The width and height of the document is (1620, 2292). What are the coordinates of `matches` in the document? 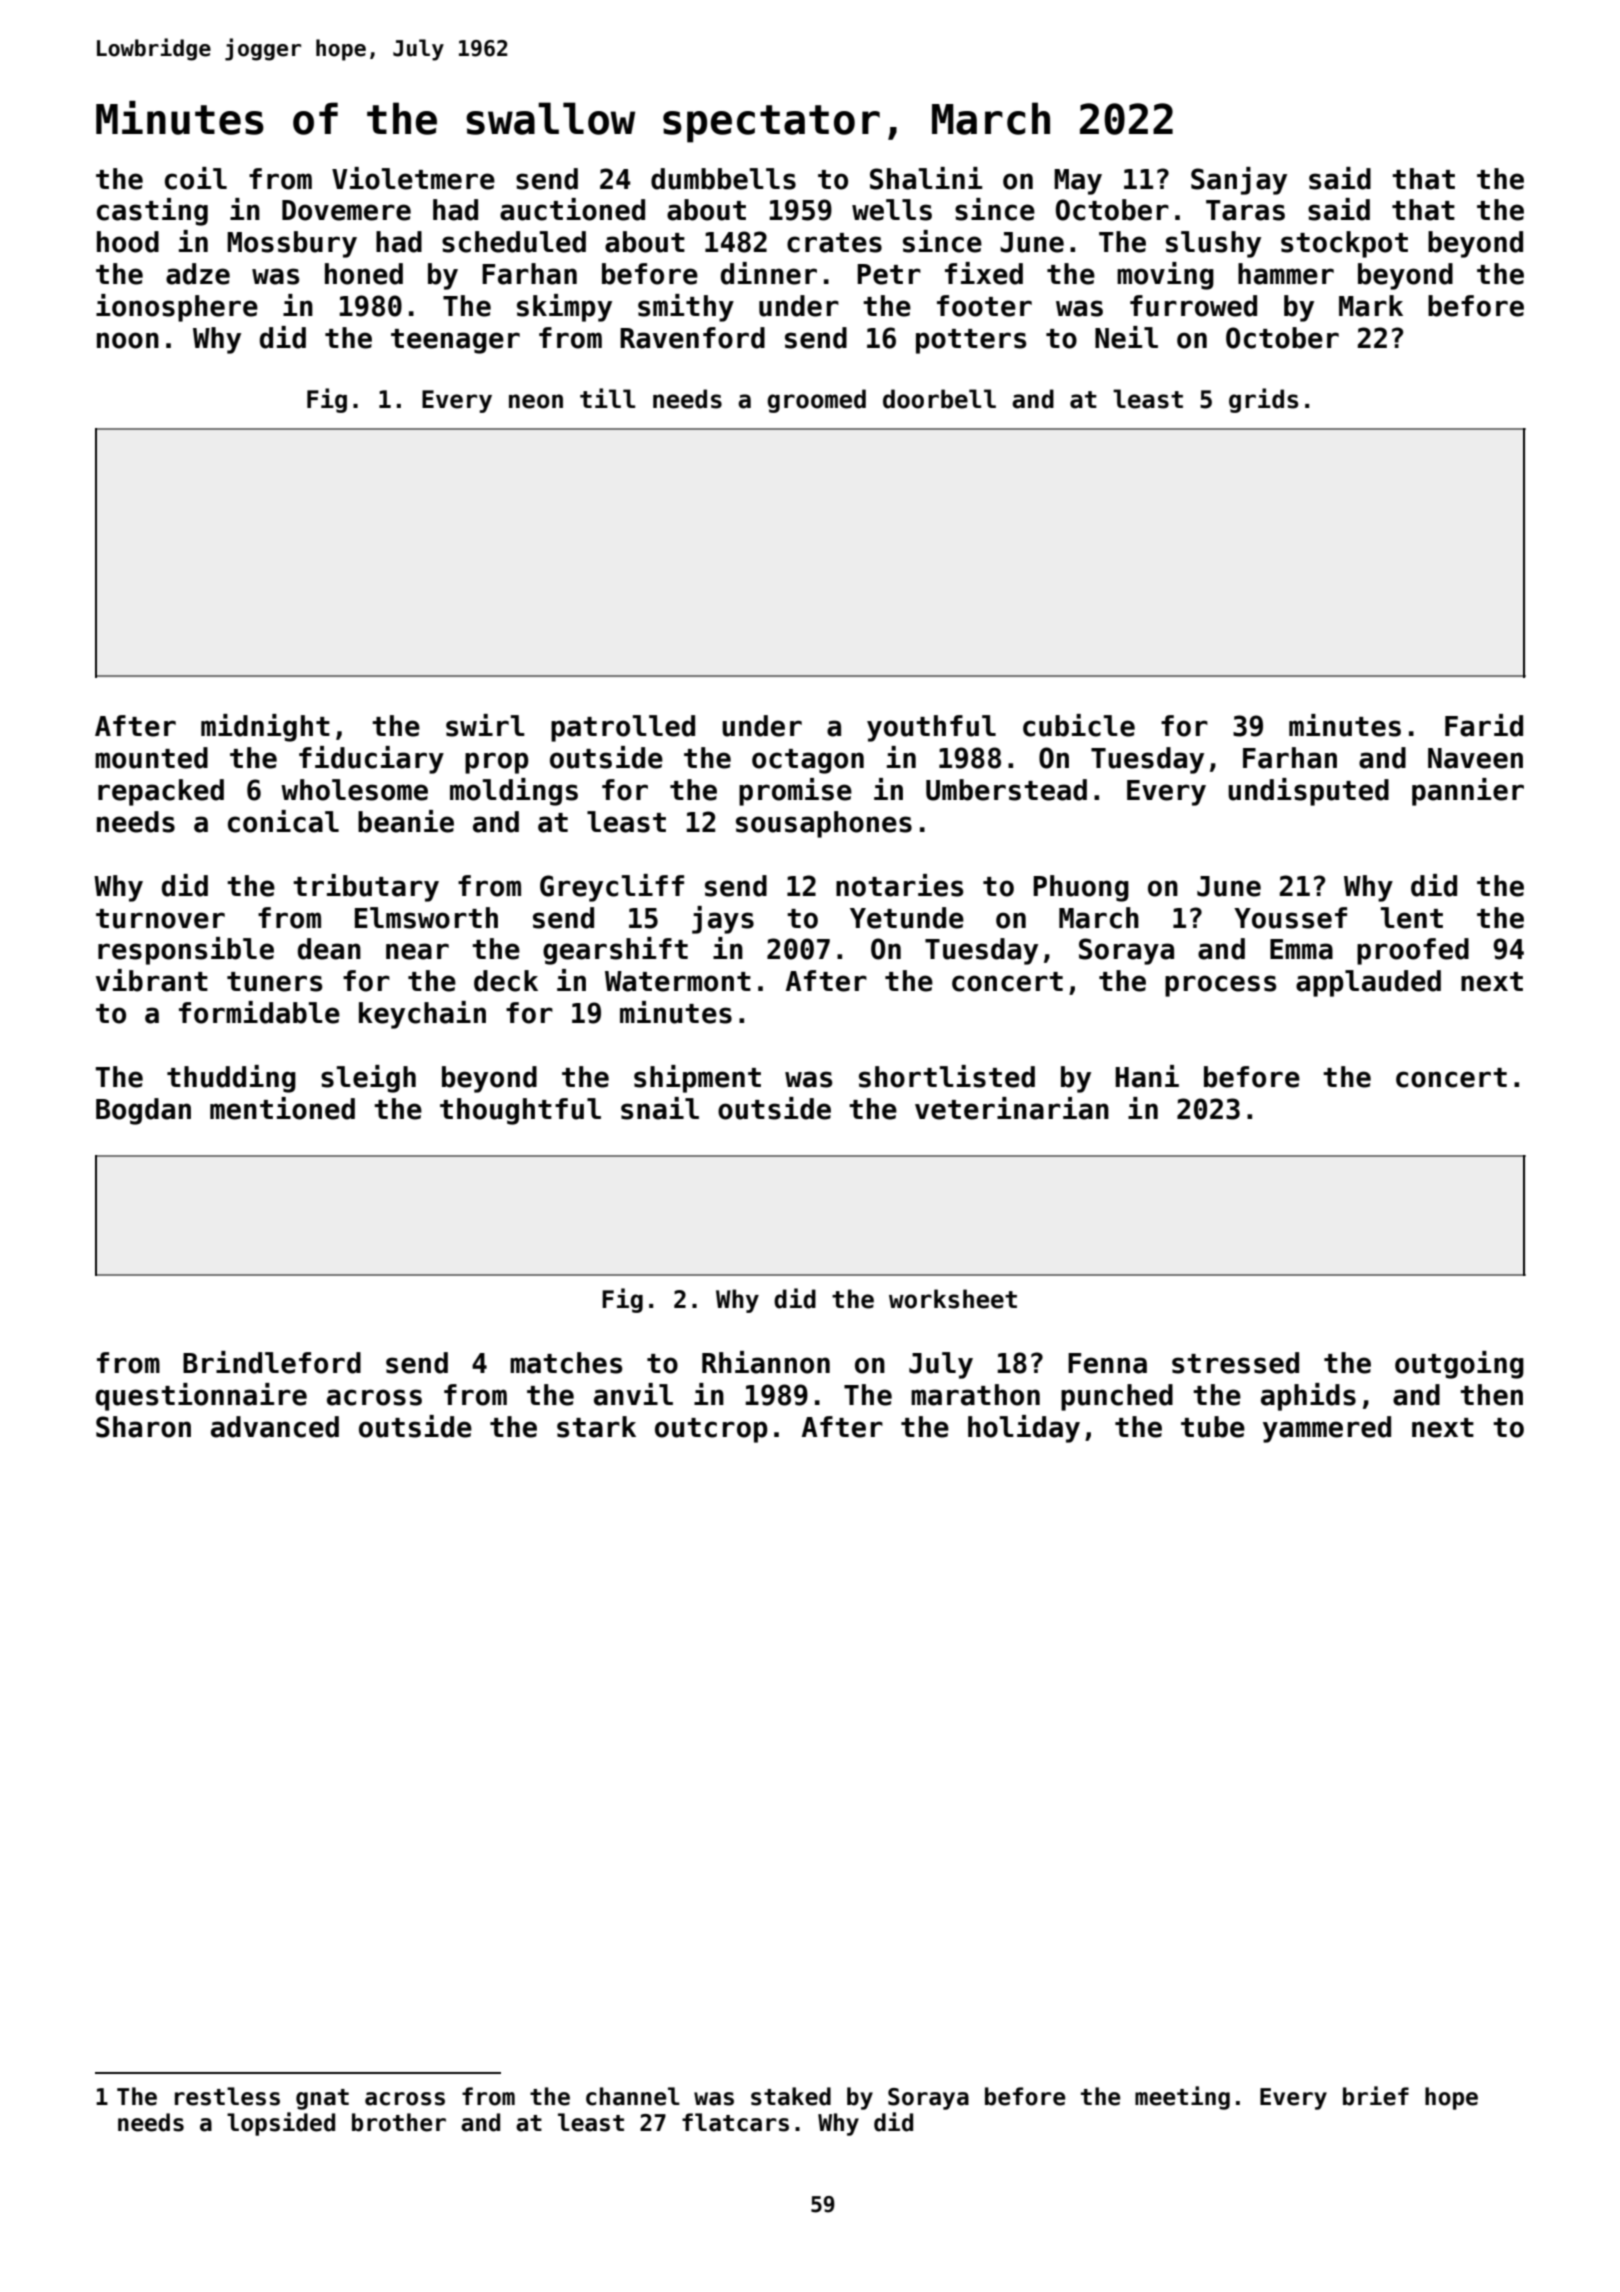 It's located at (566, 1363).
